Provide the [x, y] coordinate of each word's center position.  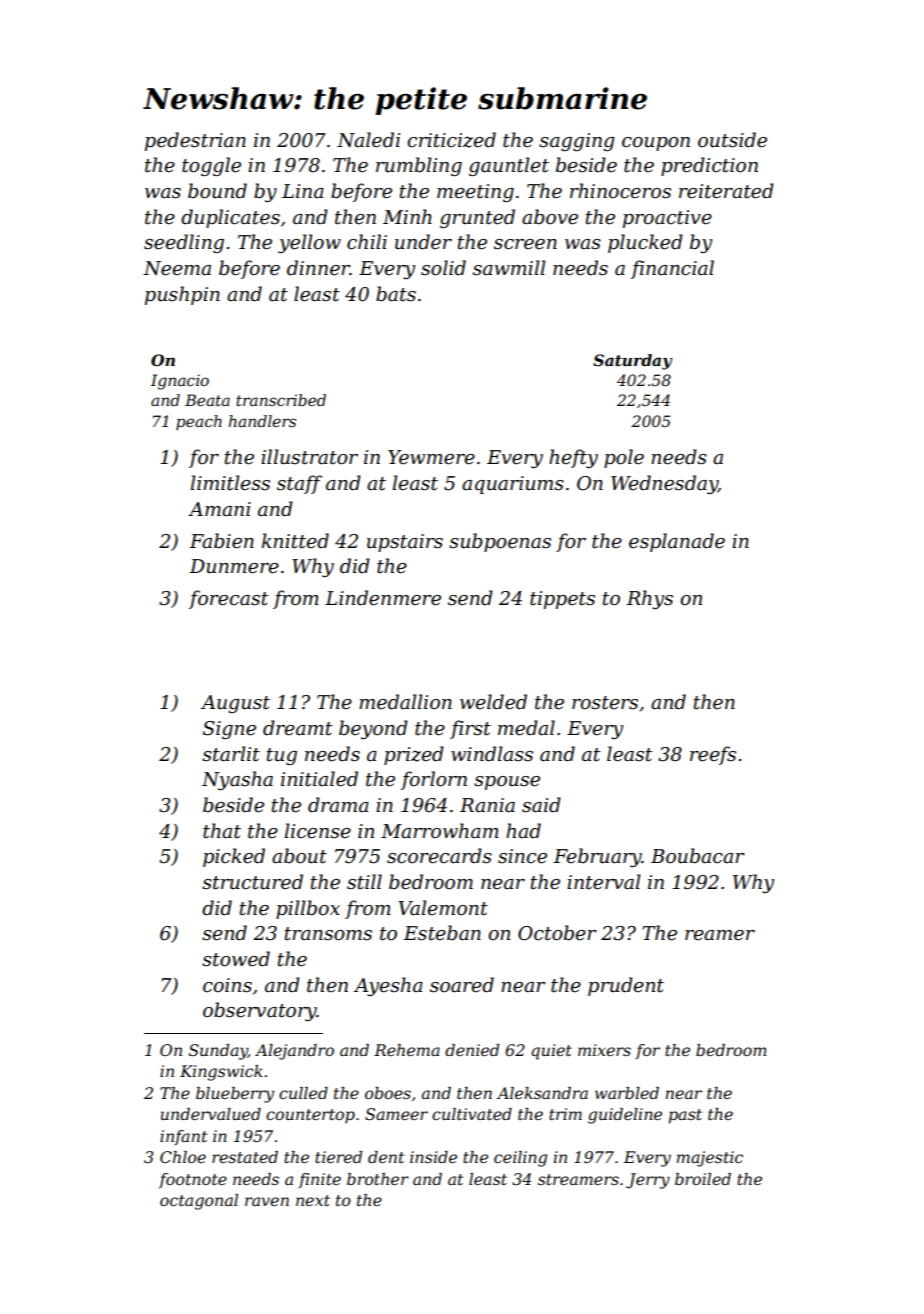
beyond [373, 729]
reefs [713, 755]
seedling [184, 243]
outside [732, 140]
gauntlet [509, 166]
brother [378, 1179]
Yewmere [431, 457]
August [235, 704]
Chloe [183, 1157]
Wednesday [664, 484]
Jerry [648, 1181]
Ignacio [180, 382]
